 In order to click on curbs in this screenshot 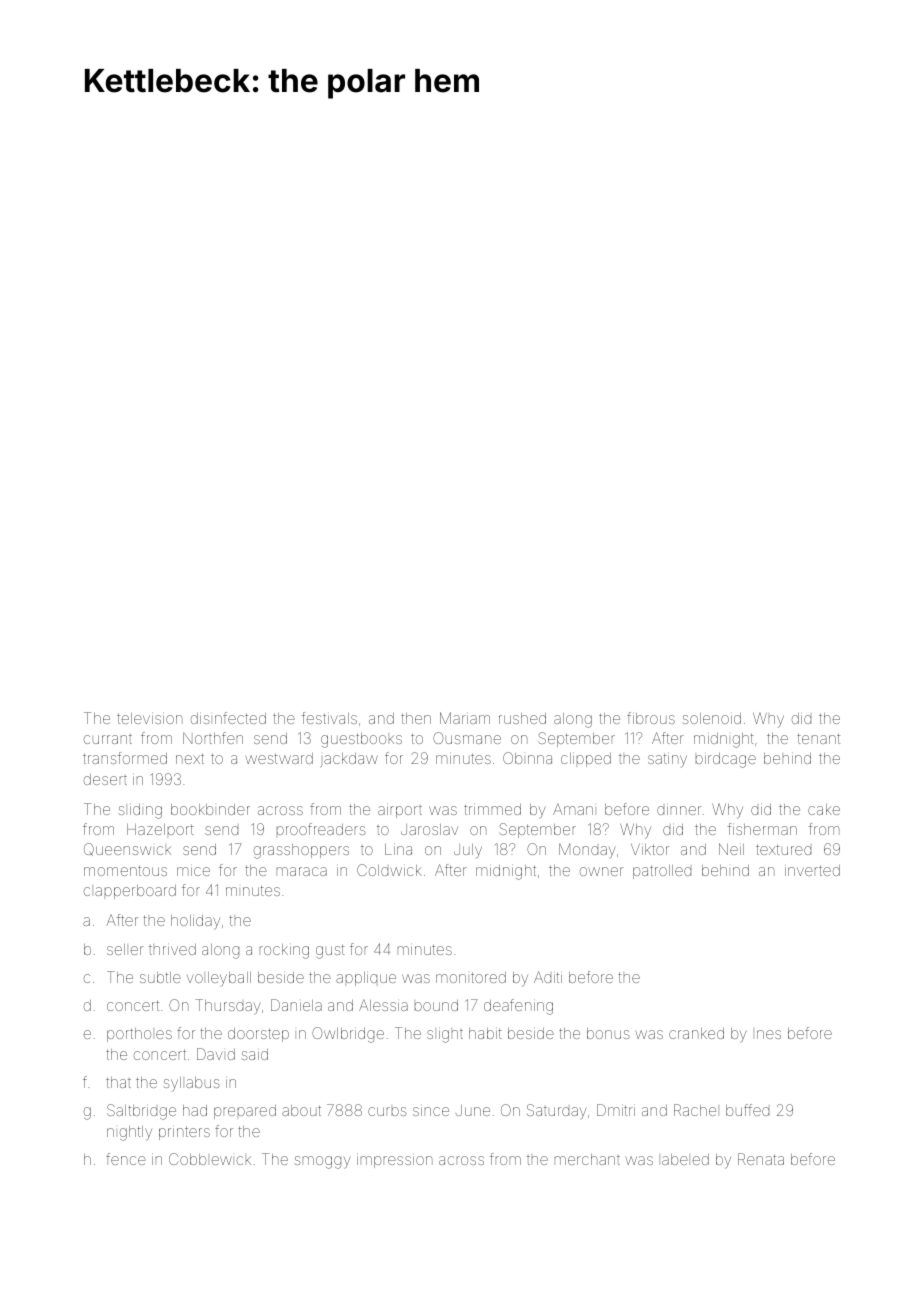, I will do `click(387, 1111)`.
